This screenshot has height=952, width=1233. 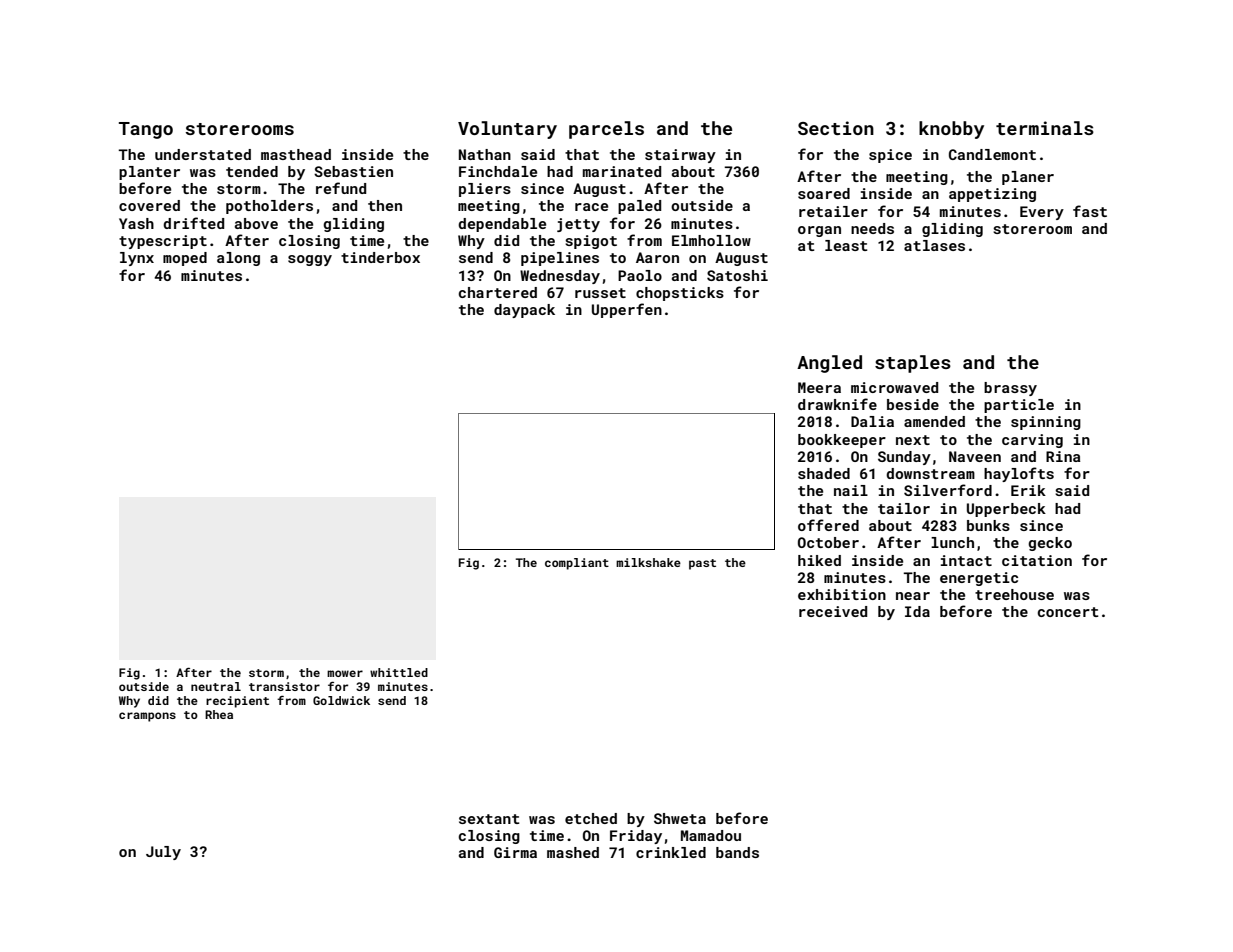 I want to click on shaded, so click(x=824, y=473).
